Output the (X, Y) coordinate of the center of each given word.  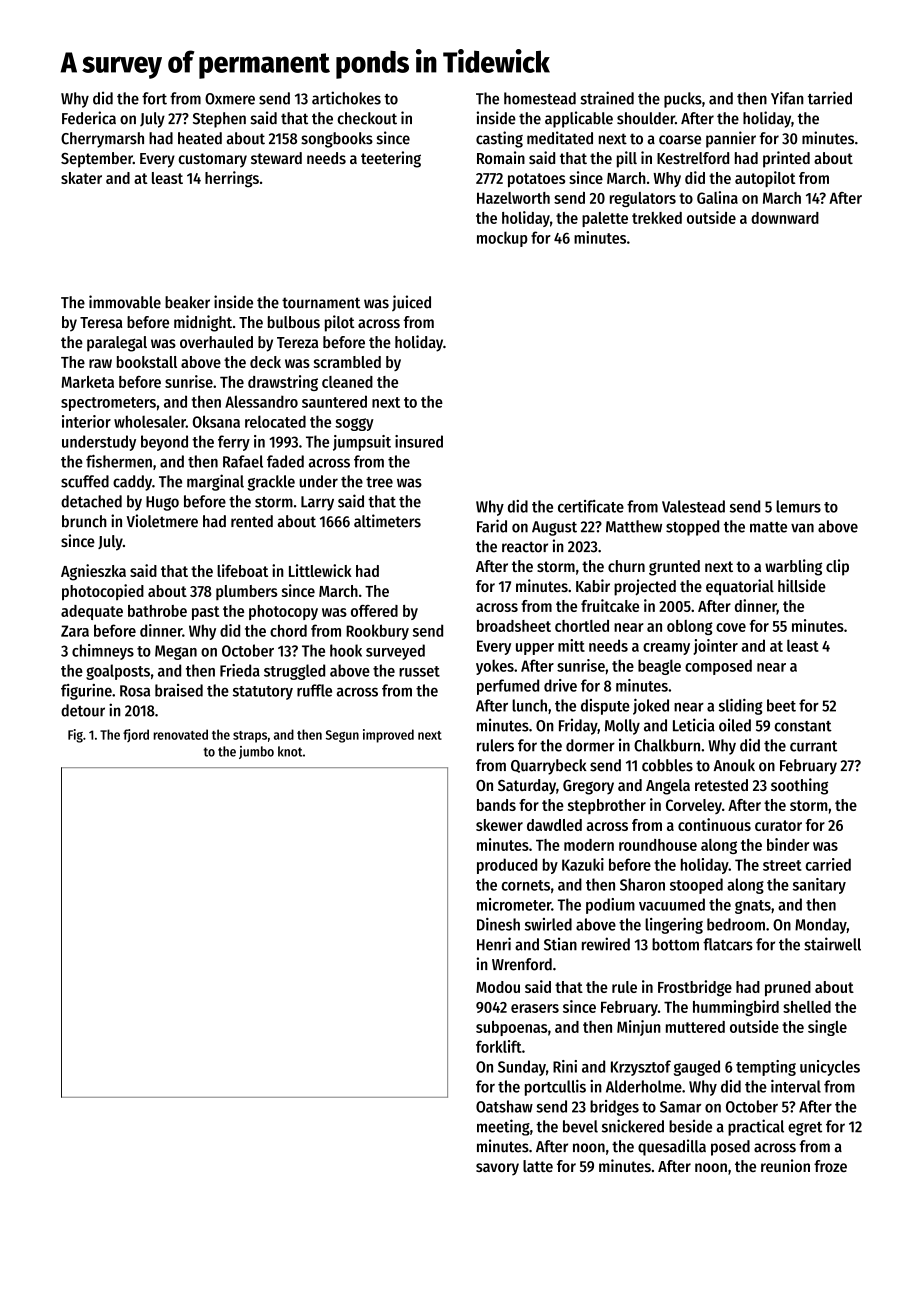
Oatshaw (504, 1106)
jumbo (256, 752)
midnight (203, 323)
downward (785, 218)
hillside (802, 585)
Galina (717, 197)
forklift (499, 1046)
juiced (411, 303)
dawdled (554, 825)
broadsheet (514, 626)
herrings (232, 179)
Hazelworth (513, 198)
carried (828, 864)
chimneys (103, 652)
